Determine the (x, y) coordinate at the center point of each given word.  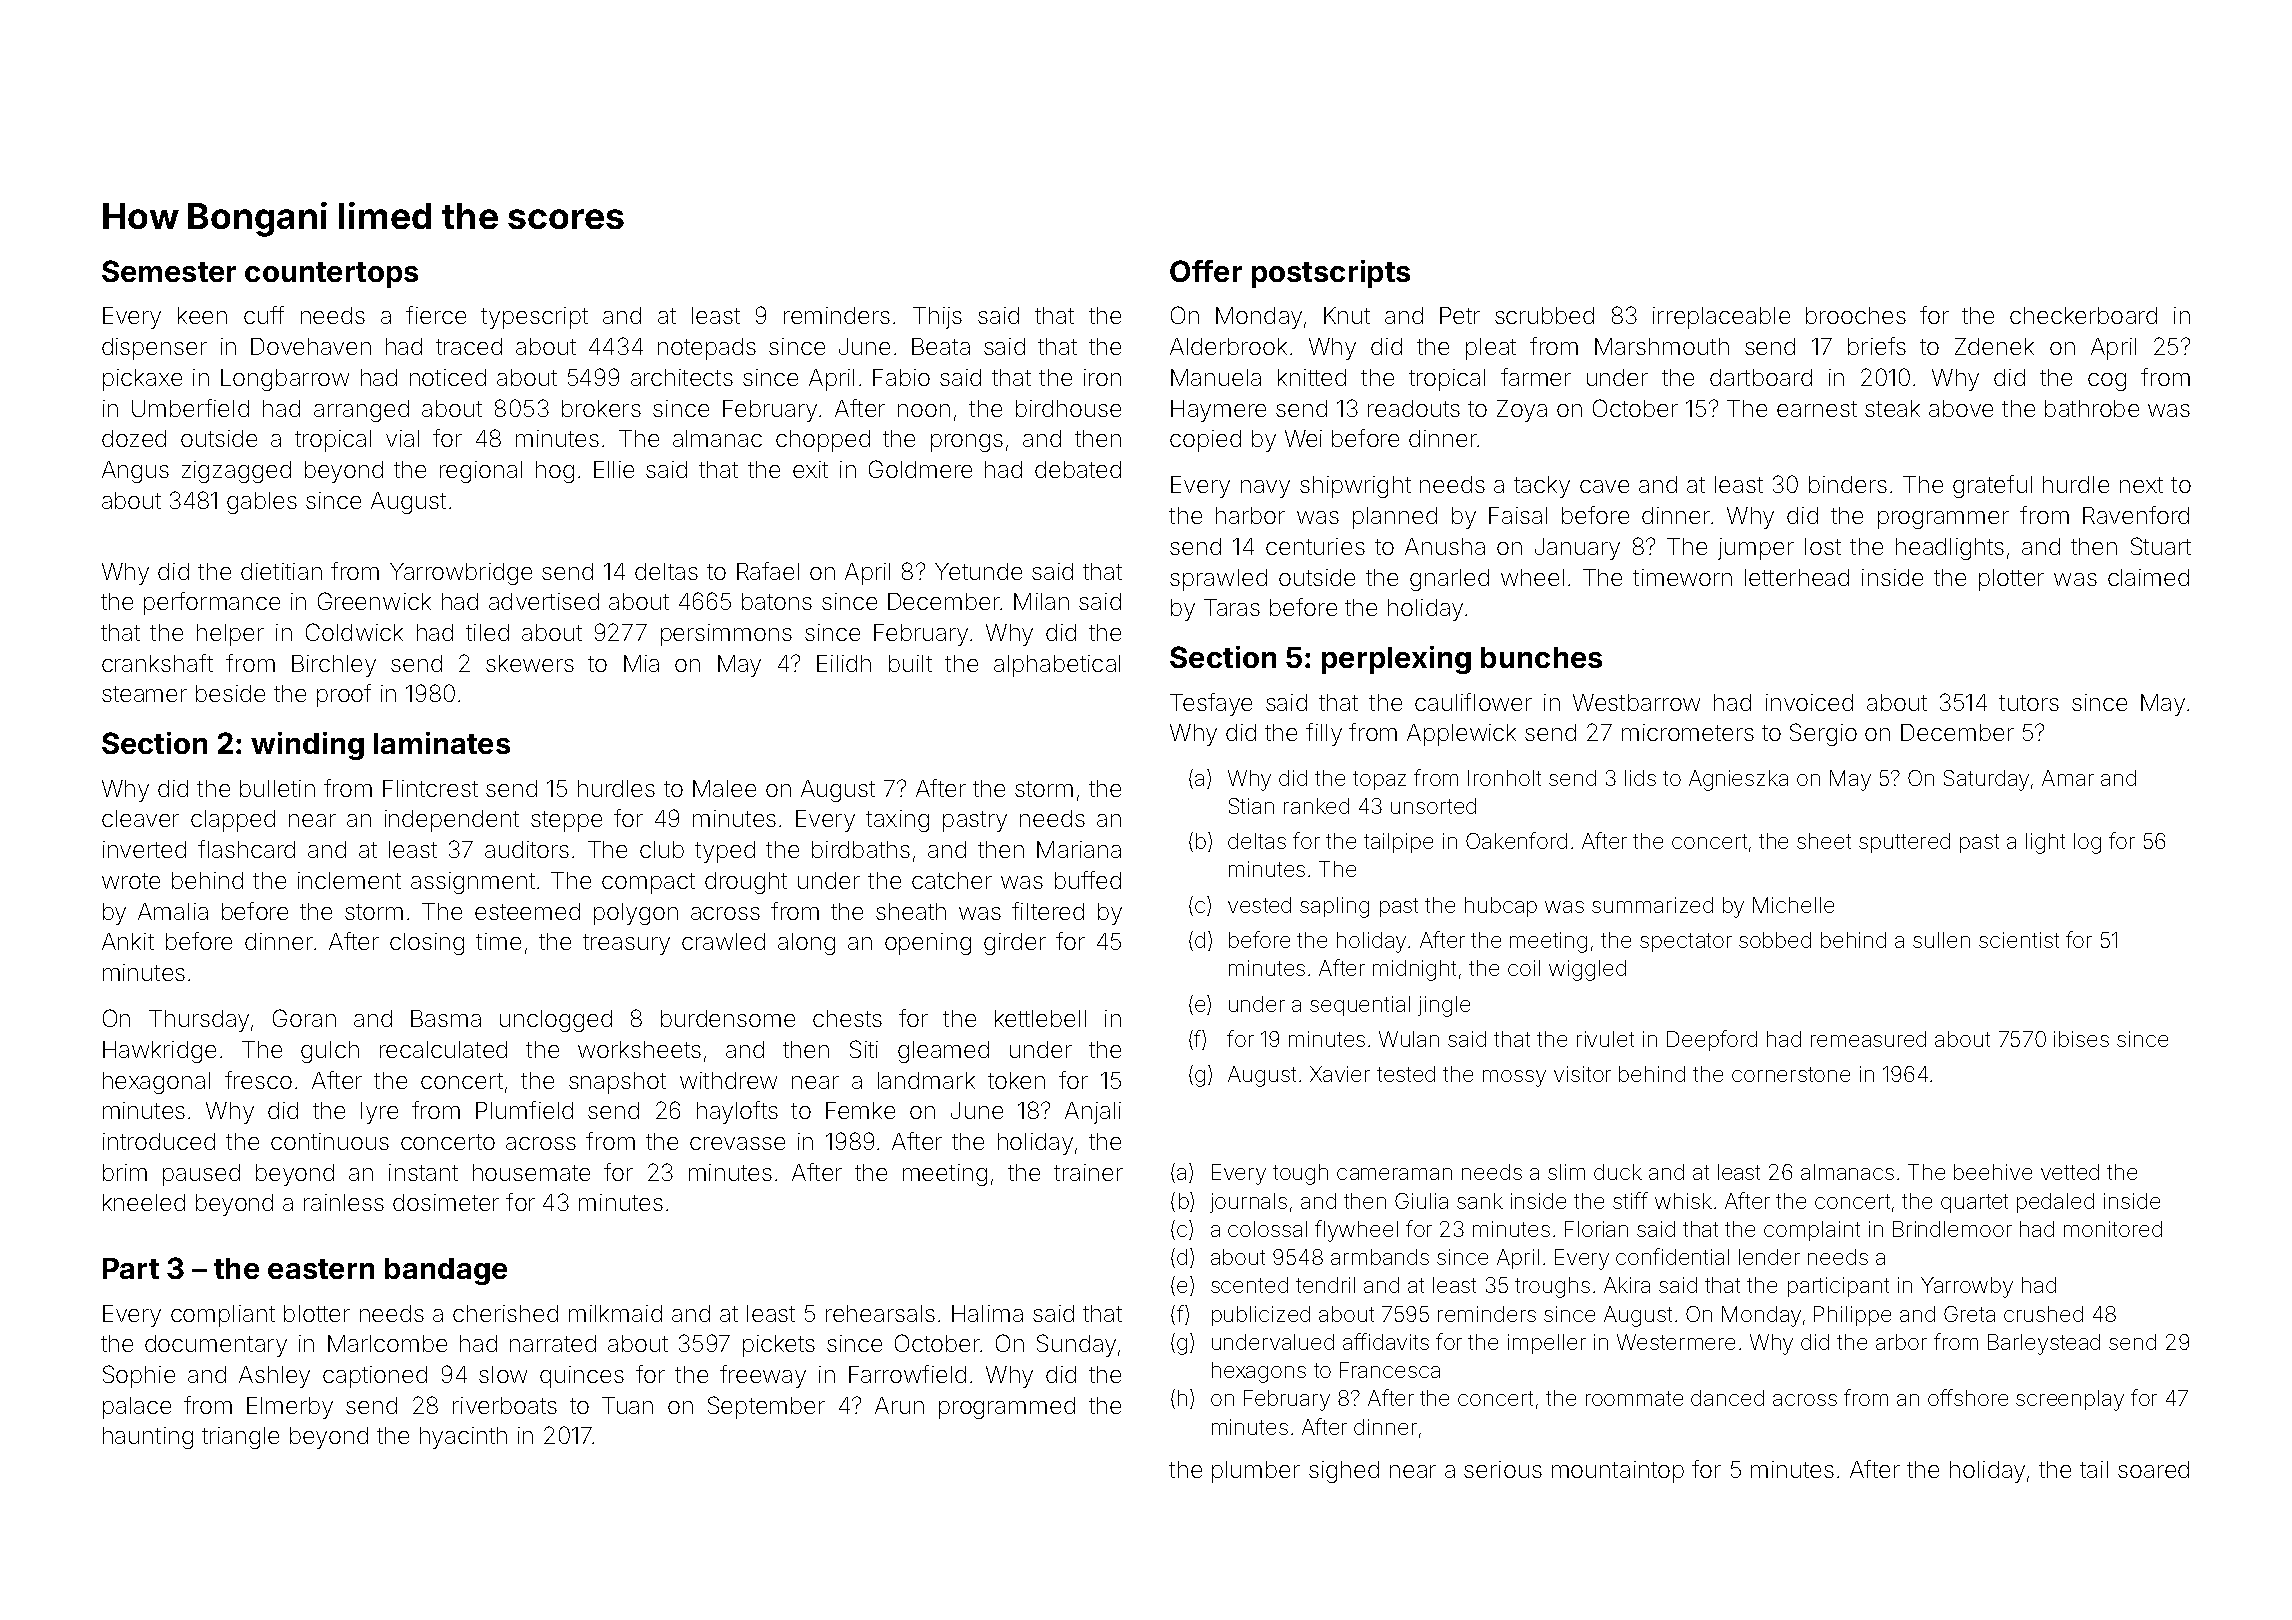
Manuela (1216, 377)
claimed (2148, 577)
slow (503, 1374)
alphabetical (1057, 666)
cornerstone (1791, 1074)
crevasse (737, 1143)
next (2141, 485)
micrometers (1688, 732)
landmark (926, 1080)
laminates (442, 743)
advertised (544, 601)
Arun (899, 1405)
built (910, 663)
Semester (169, 271)
